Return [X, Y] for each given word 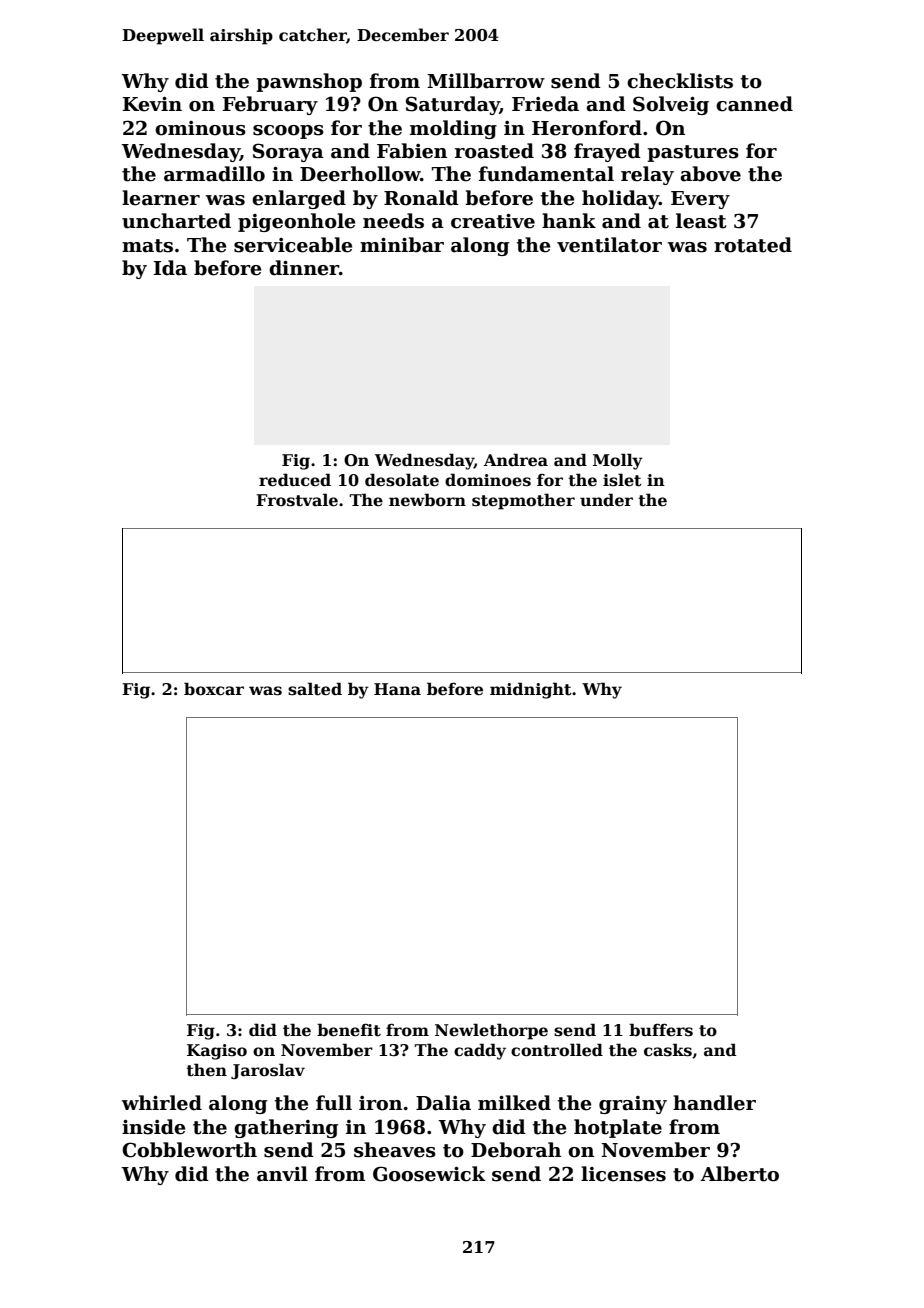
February [270, 105]
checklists [680, 81]
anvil [282, 1174]
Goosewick [429, 1174]
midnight [531, 690]
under [606, 500]
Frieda [545, 104]
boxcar [214, 689]
